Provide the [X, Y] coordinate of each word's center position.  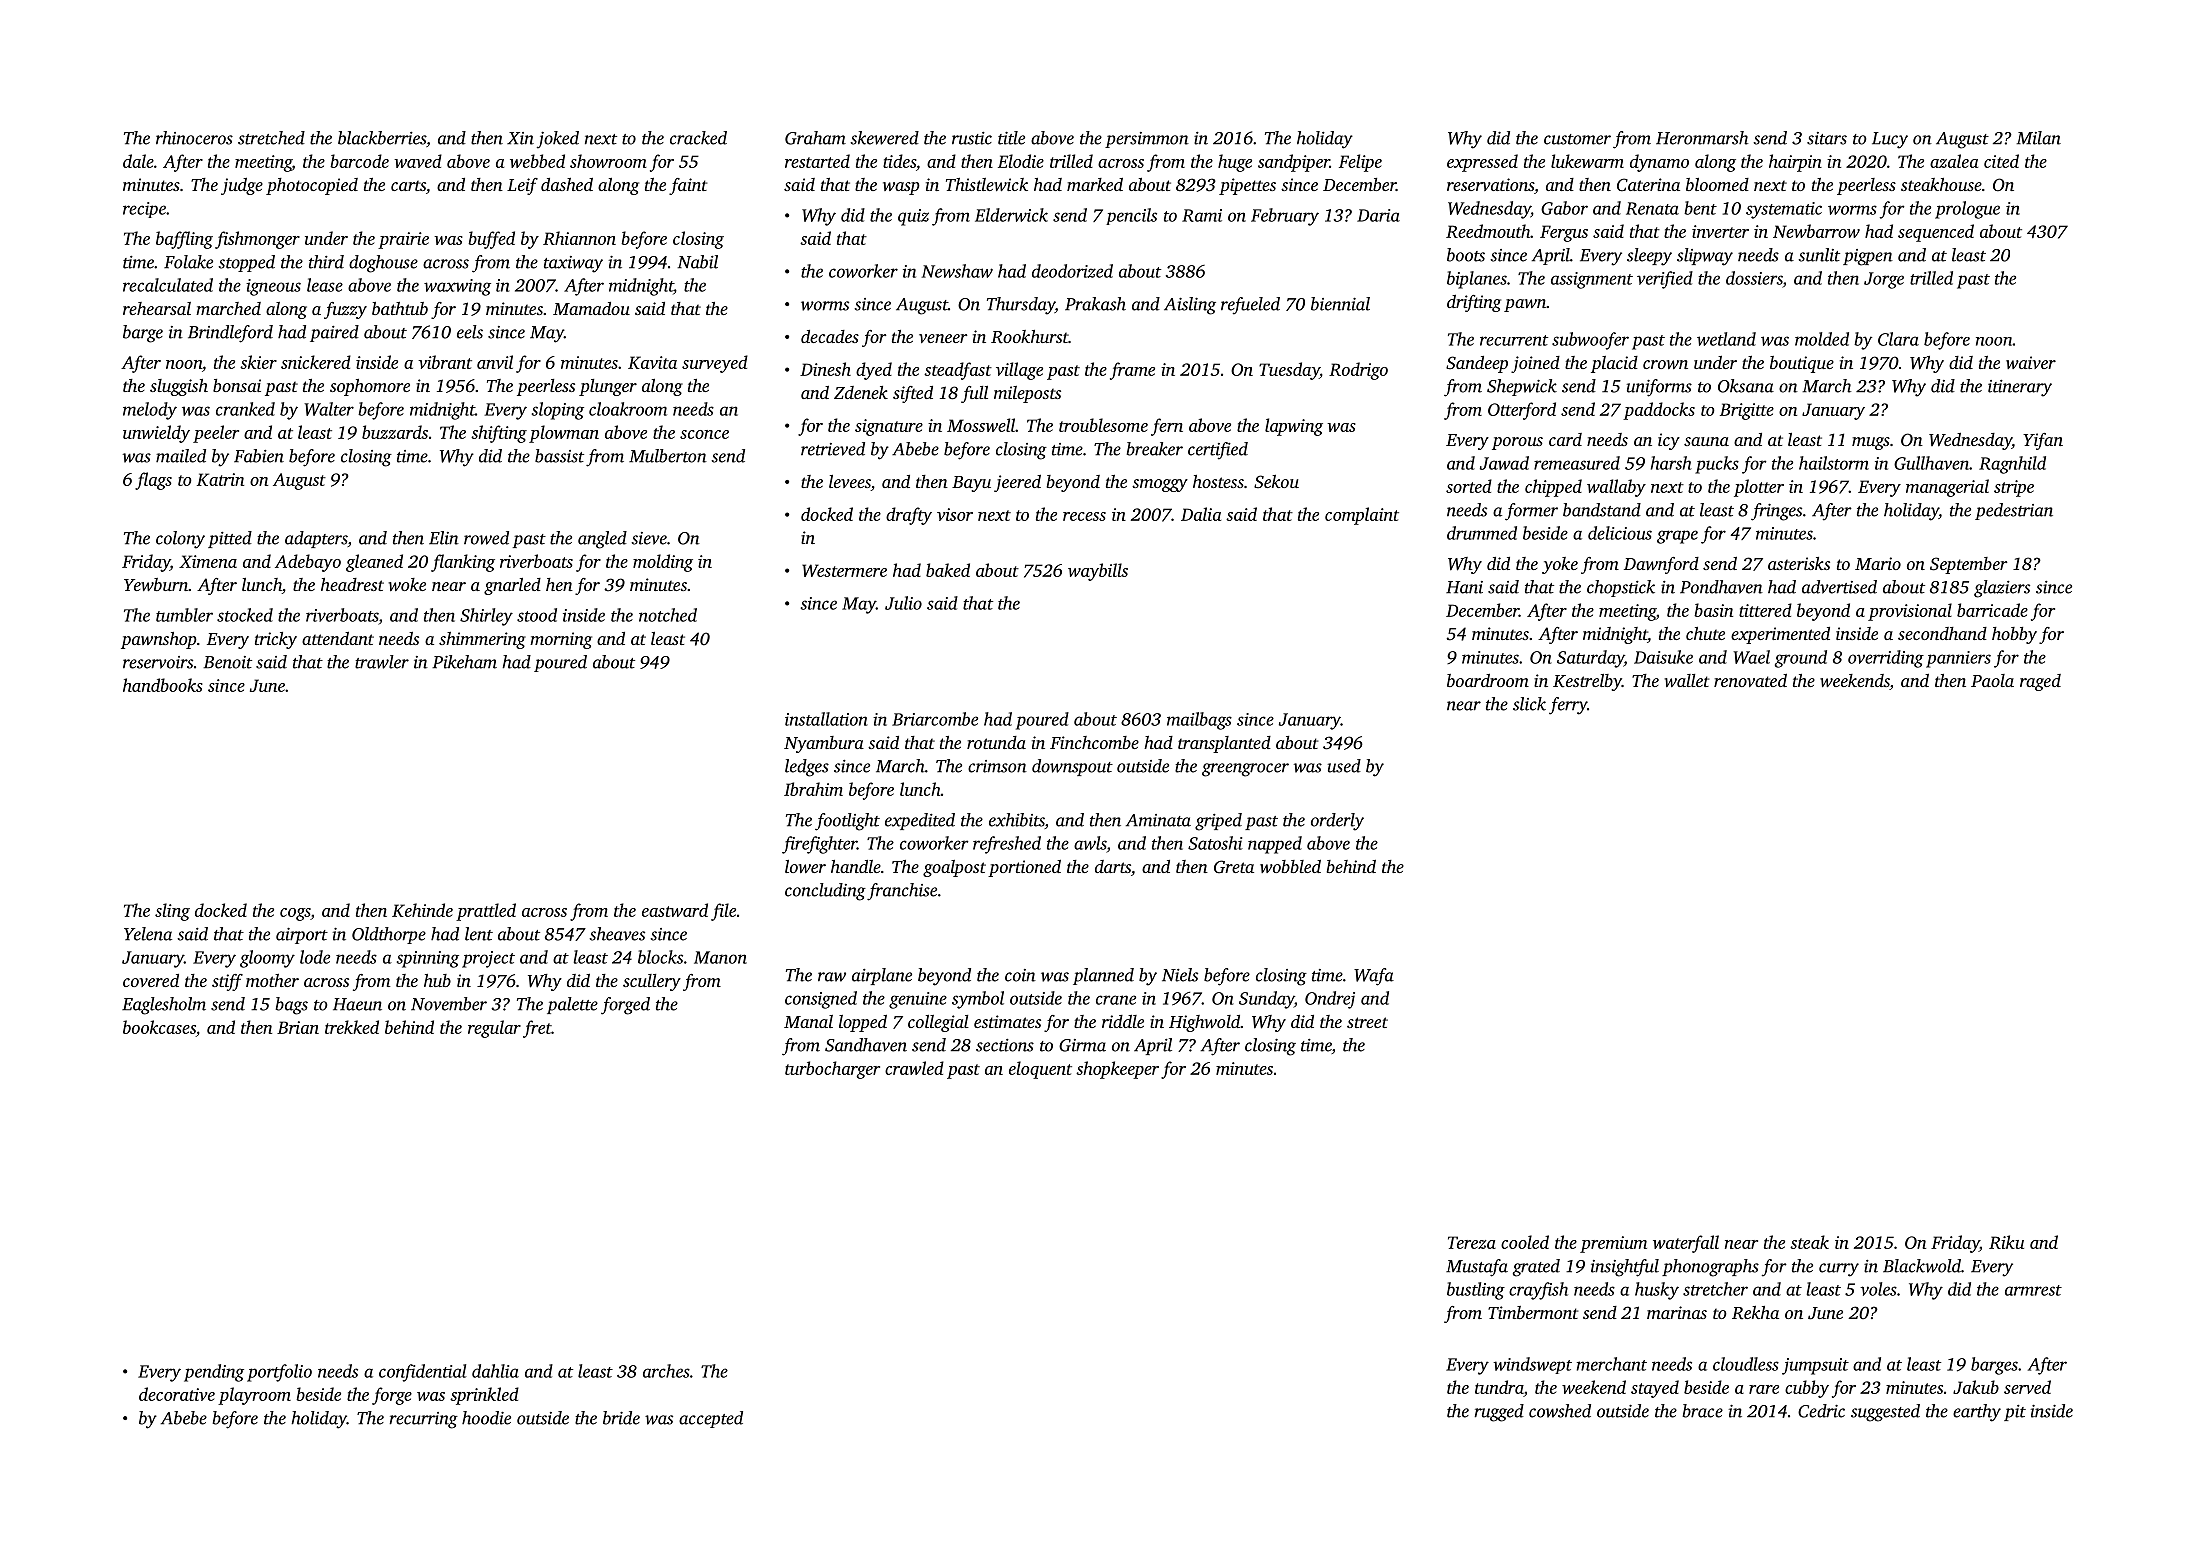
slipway [1705, 257]
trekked [352, 1027]
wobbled [1290, 866]
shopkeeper [1117, 1070]
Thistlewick [987, 184]
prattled [486, 912]
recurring [423, 1420]
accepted [711, 1419]
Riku [2006, 1242]
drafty [909, 516]
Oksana [1746, 386]
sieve [649, 538]
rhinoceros [194, 138]
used [1344, 766]
